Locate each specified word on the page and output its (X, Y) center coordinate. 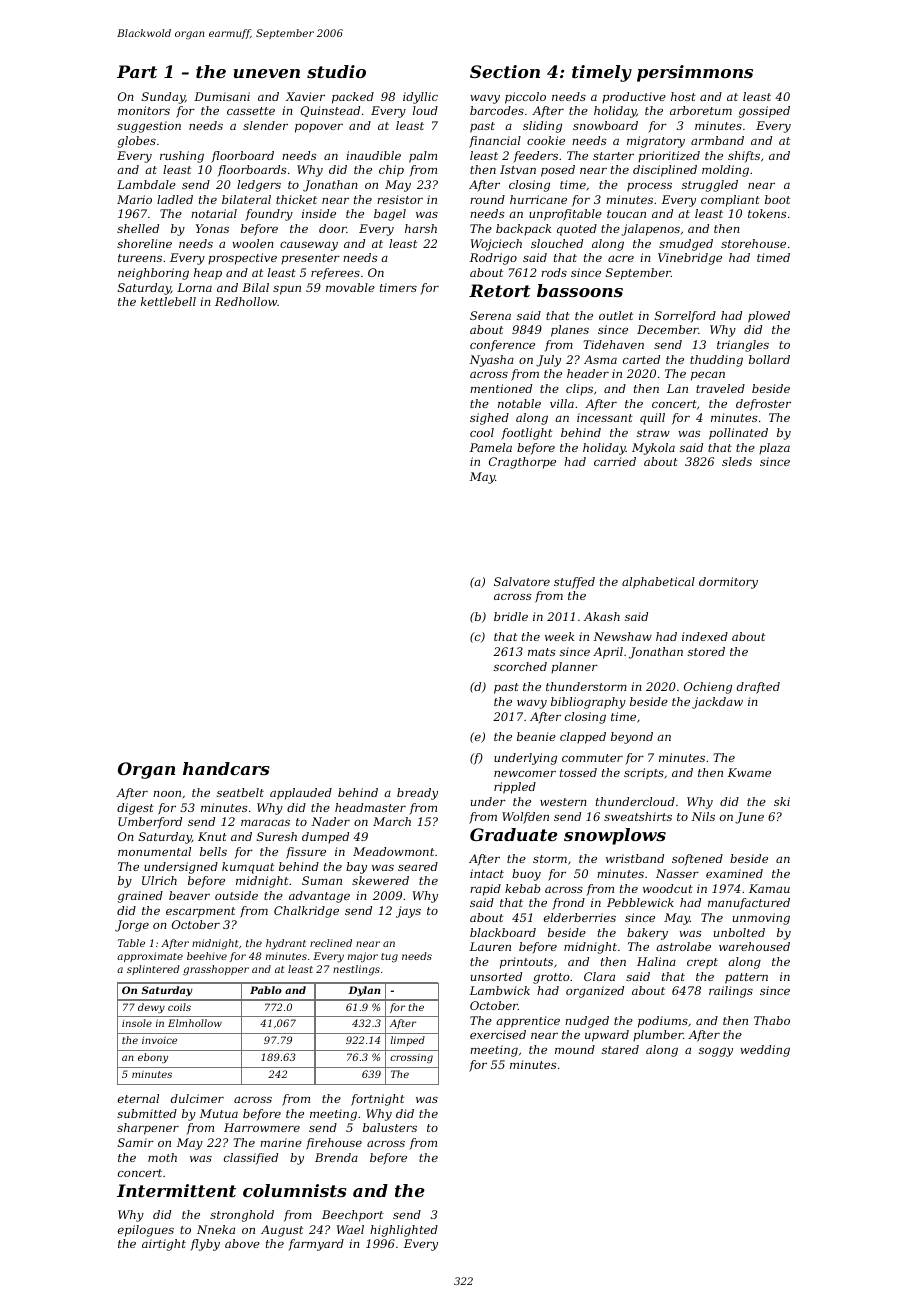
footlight (526, 434)
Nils (703, 816)
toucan (626, 214)
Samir (136, 1142)
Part (137, 71)
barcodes (497, 110)
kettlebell (168, 301)
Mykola (653, 449)
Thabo (772, 1020)
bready (417, 794)
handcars (226, 768)
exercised (498, 1034)
